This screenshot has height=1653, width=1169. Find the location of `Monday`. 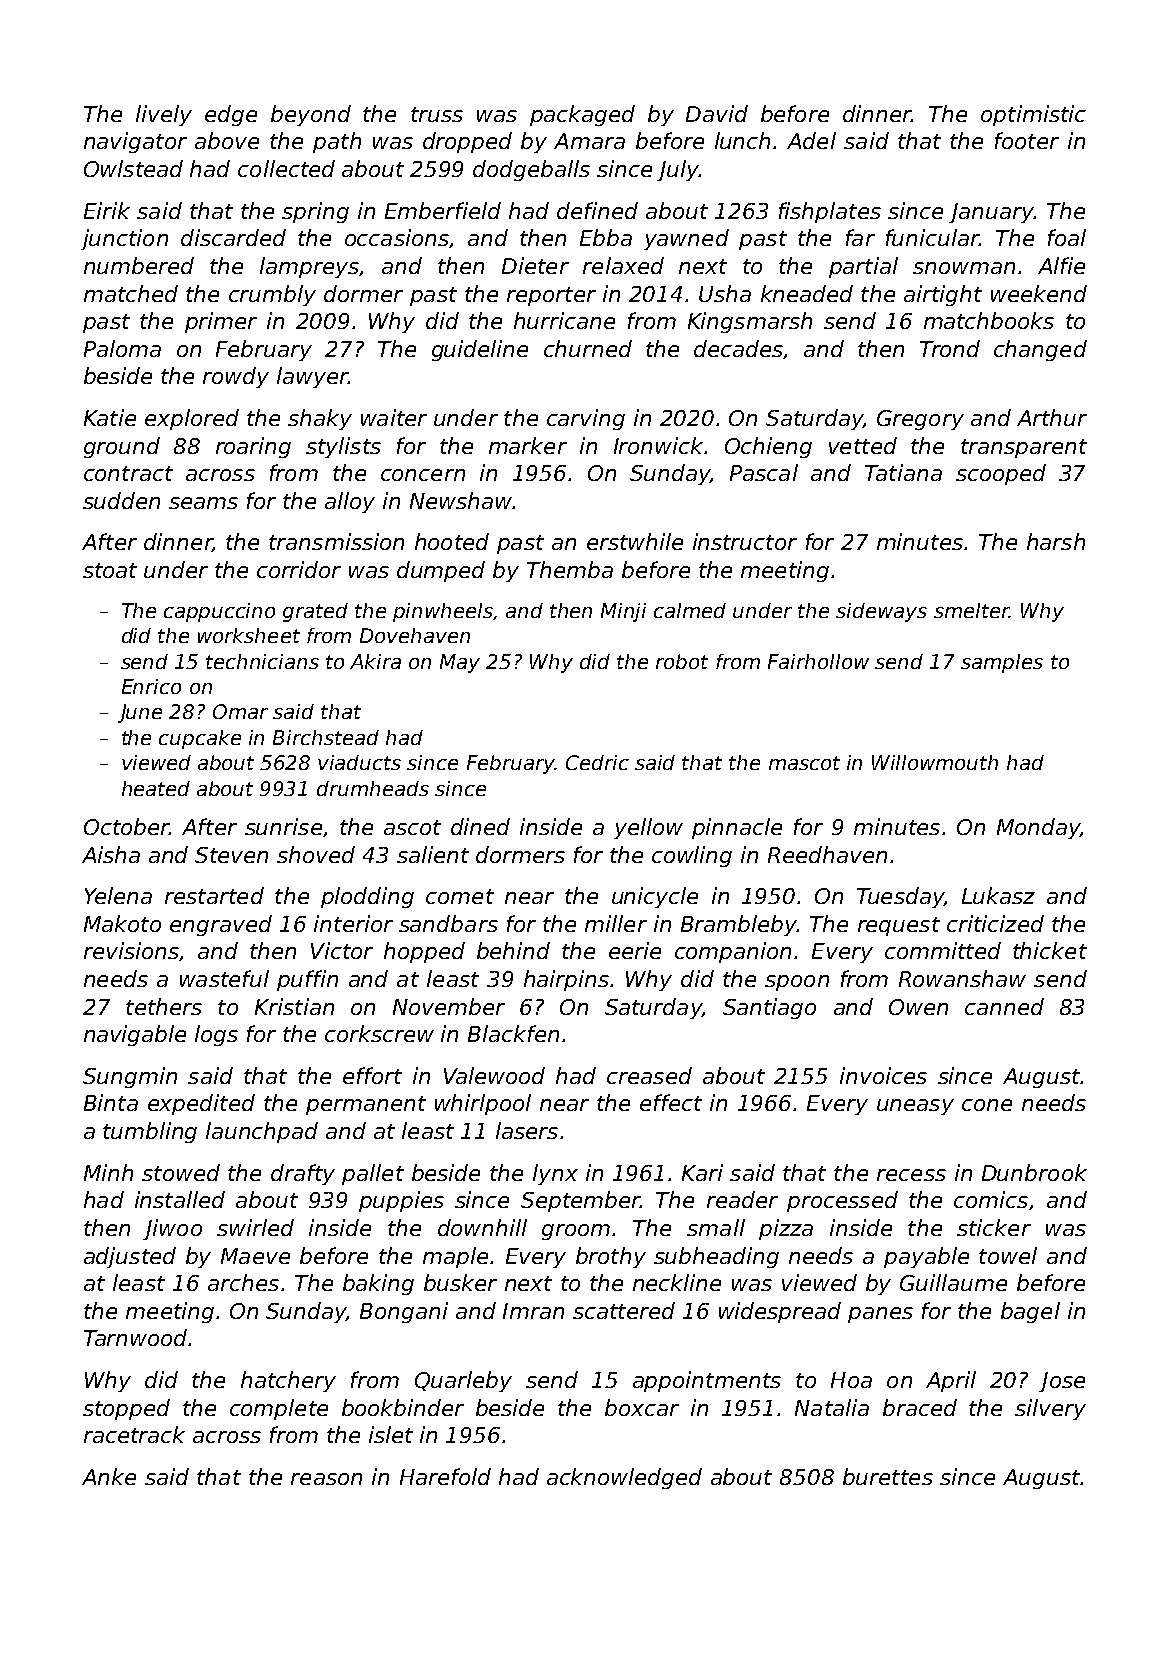

Monday is located at coordinates (1038, 828).
